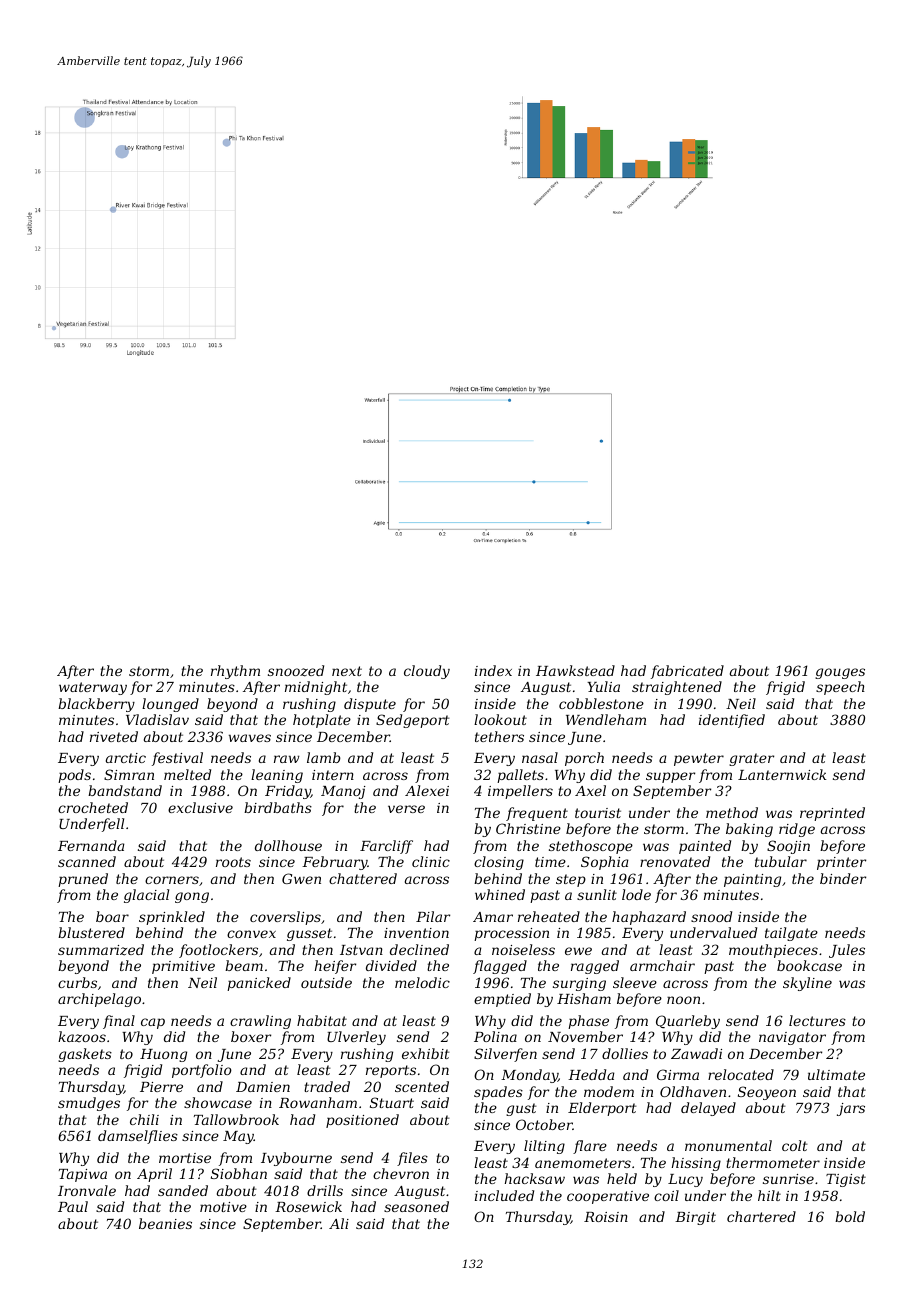 The height and width of the page is (1308, 924). What do you see at coordinates (708, 1109) in the page?
I see `delayed` at bounding box center [708, 1109].
